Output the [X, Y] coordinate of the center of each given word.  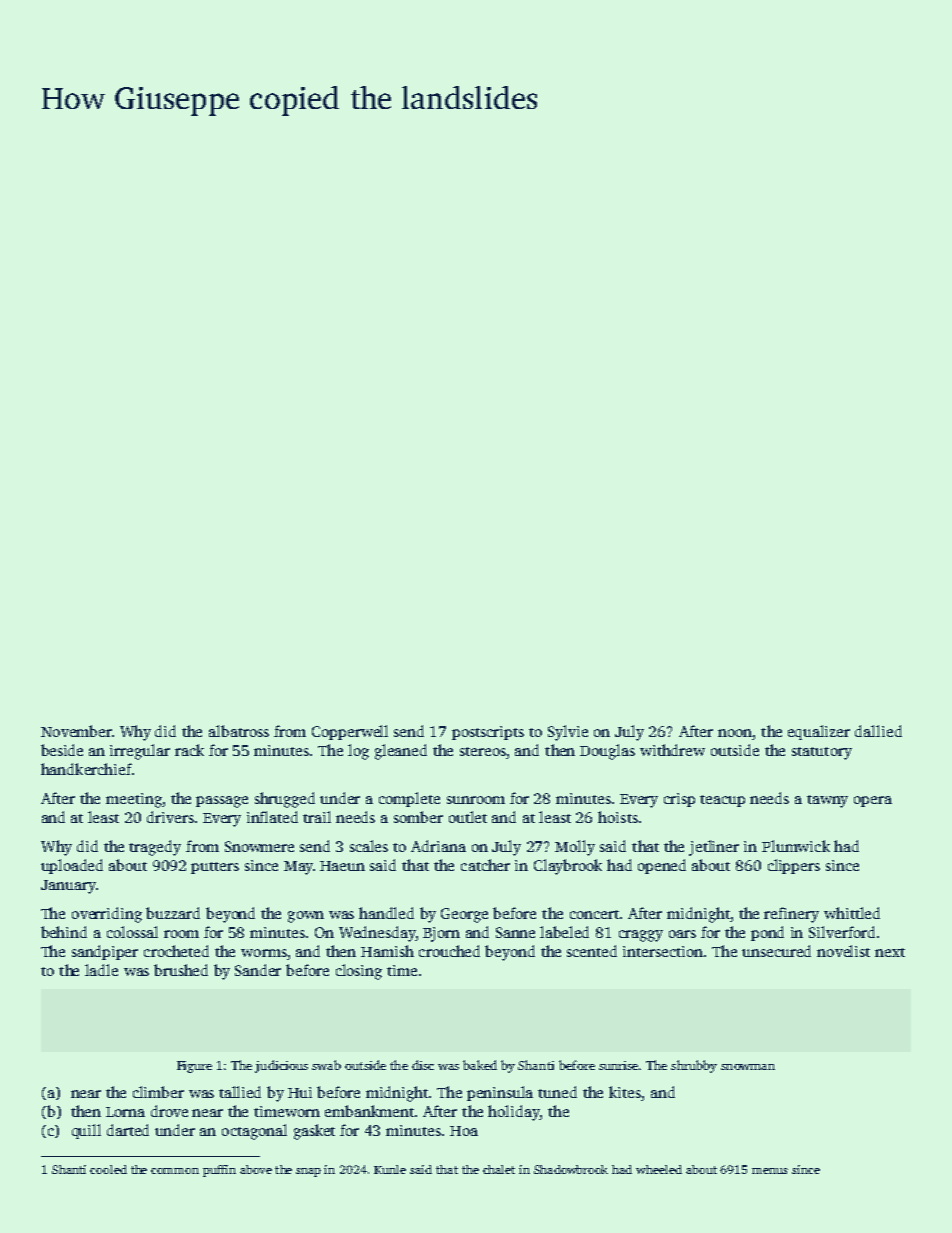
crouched [449, 951]
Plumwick [796, 846]
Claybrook [568, 867]
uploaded [72, 866]
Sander [258, 970]
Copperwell [350, 732]
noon [735, 734]
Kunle [390, 1169]
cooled [108, 1169]
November [76, 731]
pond [767, 933]
